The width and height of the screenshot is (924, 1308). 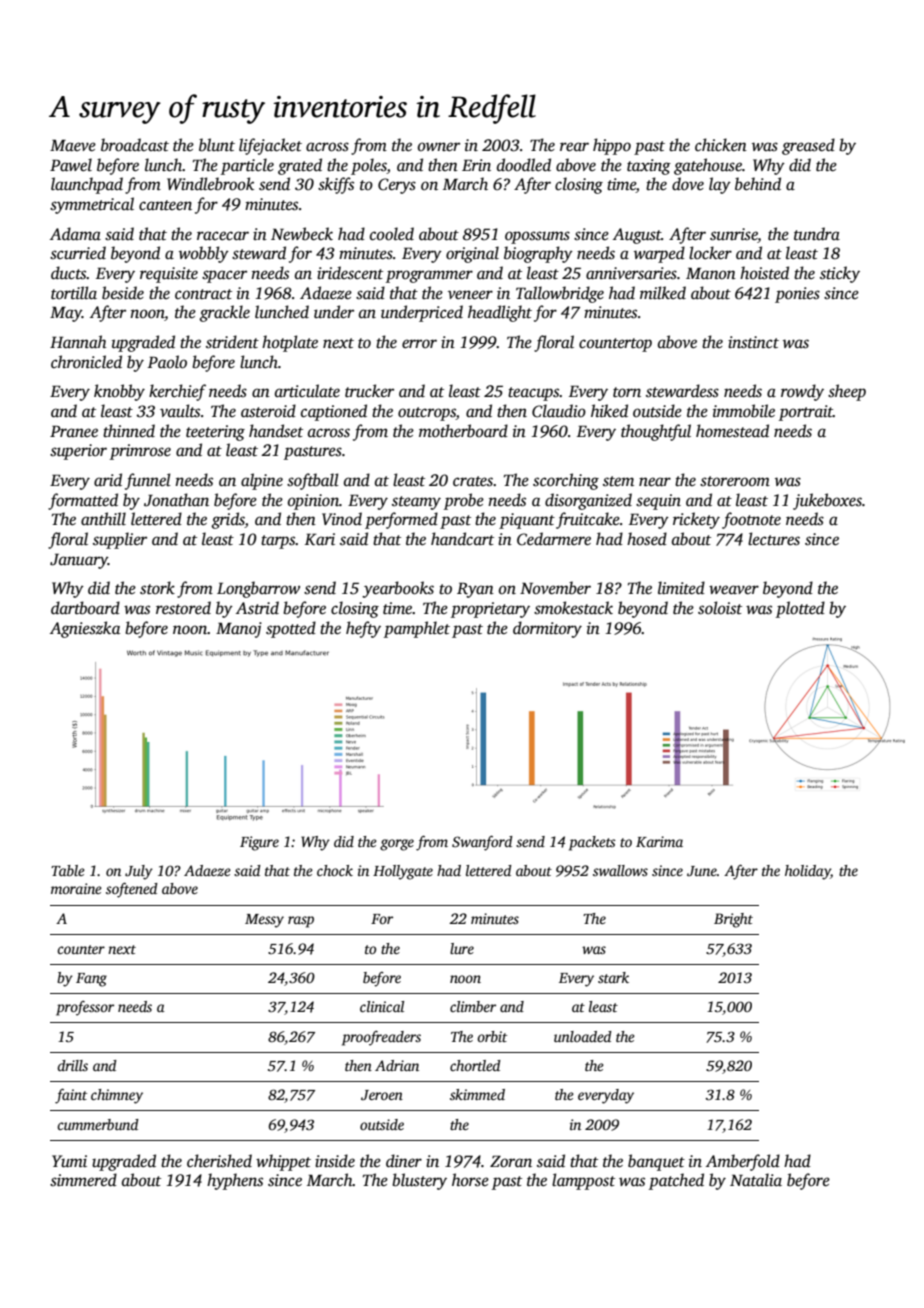 What do you see at coordinates (381, 1038) in the screenshot?
I see `proofreaders` at bounding box center [381, 1038].
